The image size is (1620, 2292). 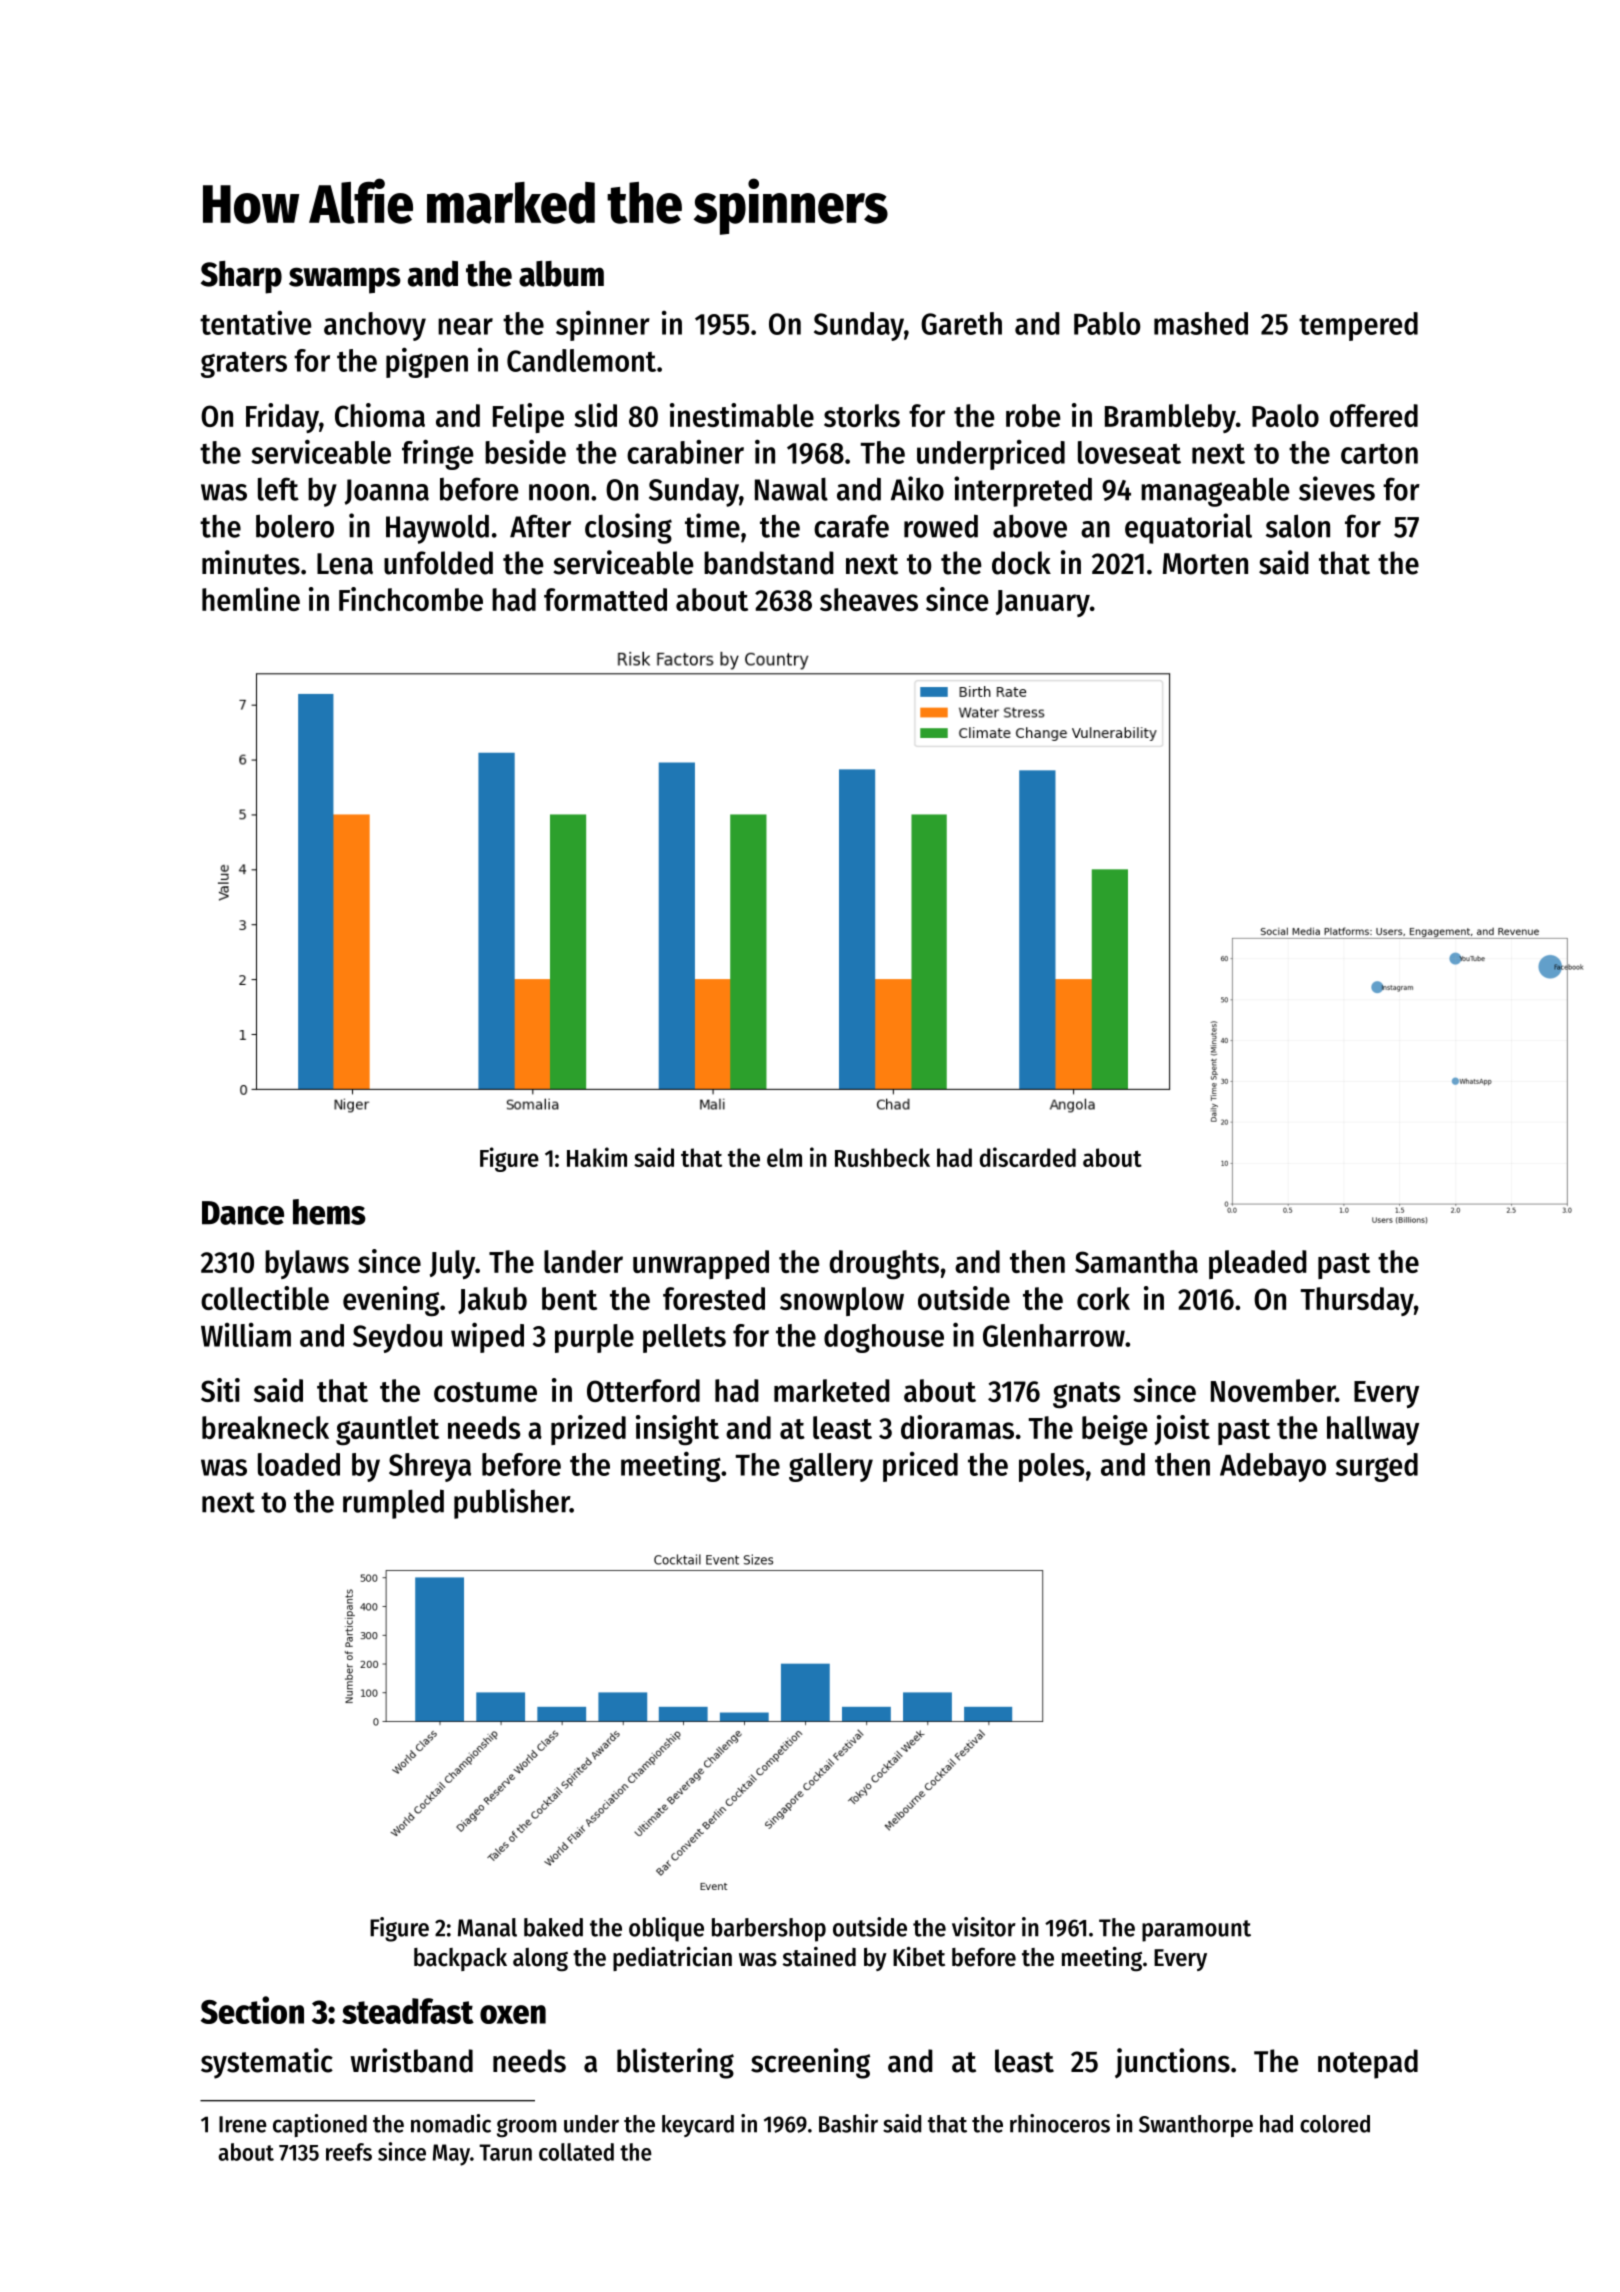 What do you see at coordinates (1335, 2124) in the page?
I see `colored` at bounding box center [1335, 2124].
